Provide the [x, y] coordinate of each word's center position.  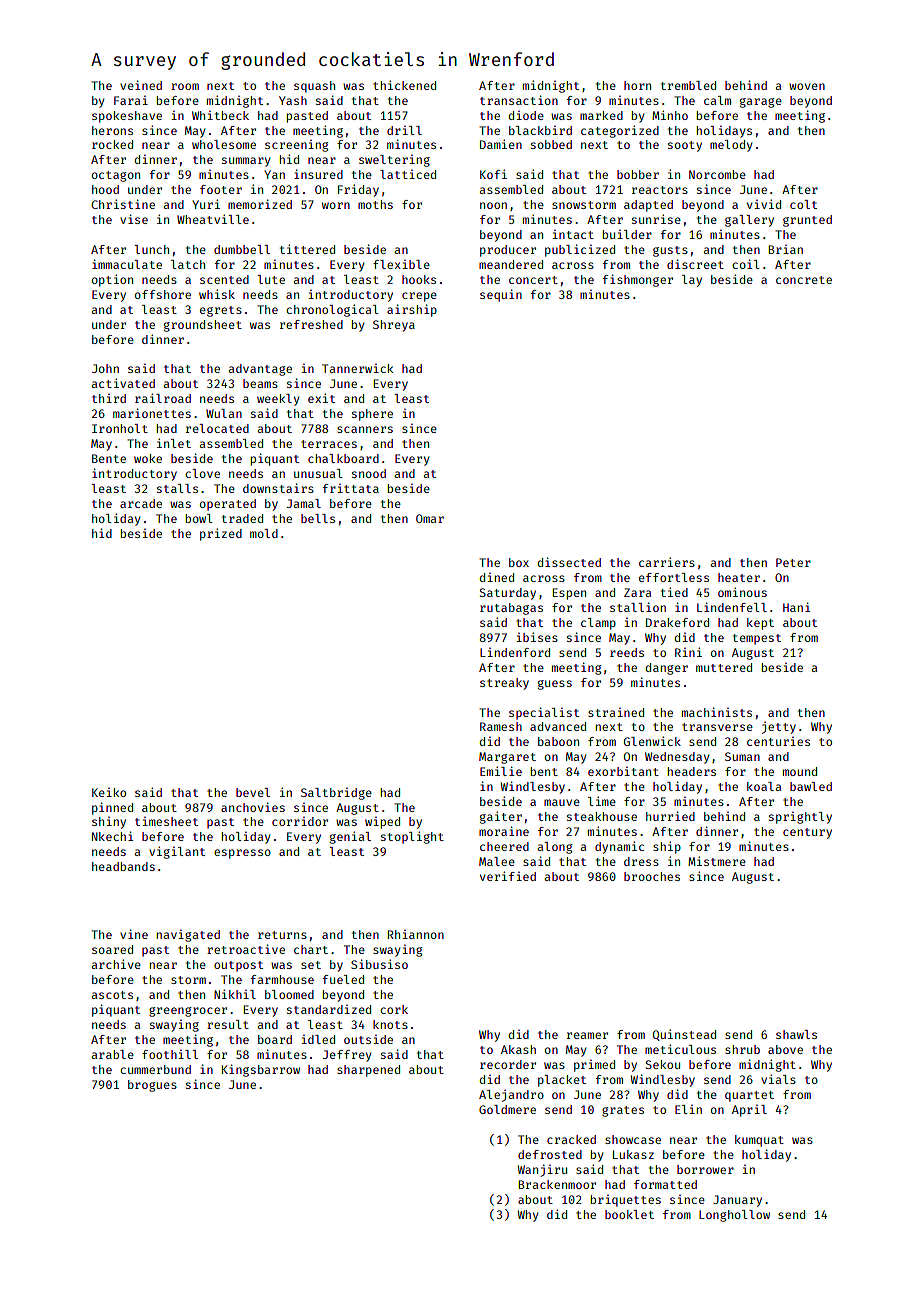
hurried [670, 816]
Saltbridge [336, 794]
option [112, 280]
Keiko [109, 792]
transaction [519, 100]
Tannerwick [357, 368]
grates [623, 1111]
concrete [804, 280]
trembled [688, 85]
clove [202, 473]
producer [508, 251]
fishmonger [638, 280]
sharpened [368, 1071]
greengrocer [188, 1012]
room [185, 86]
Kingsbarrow [261, 1070]
